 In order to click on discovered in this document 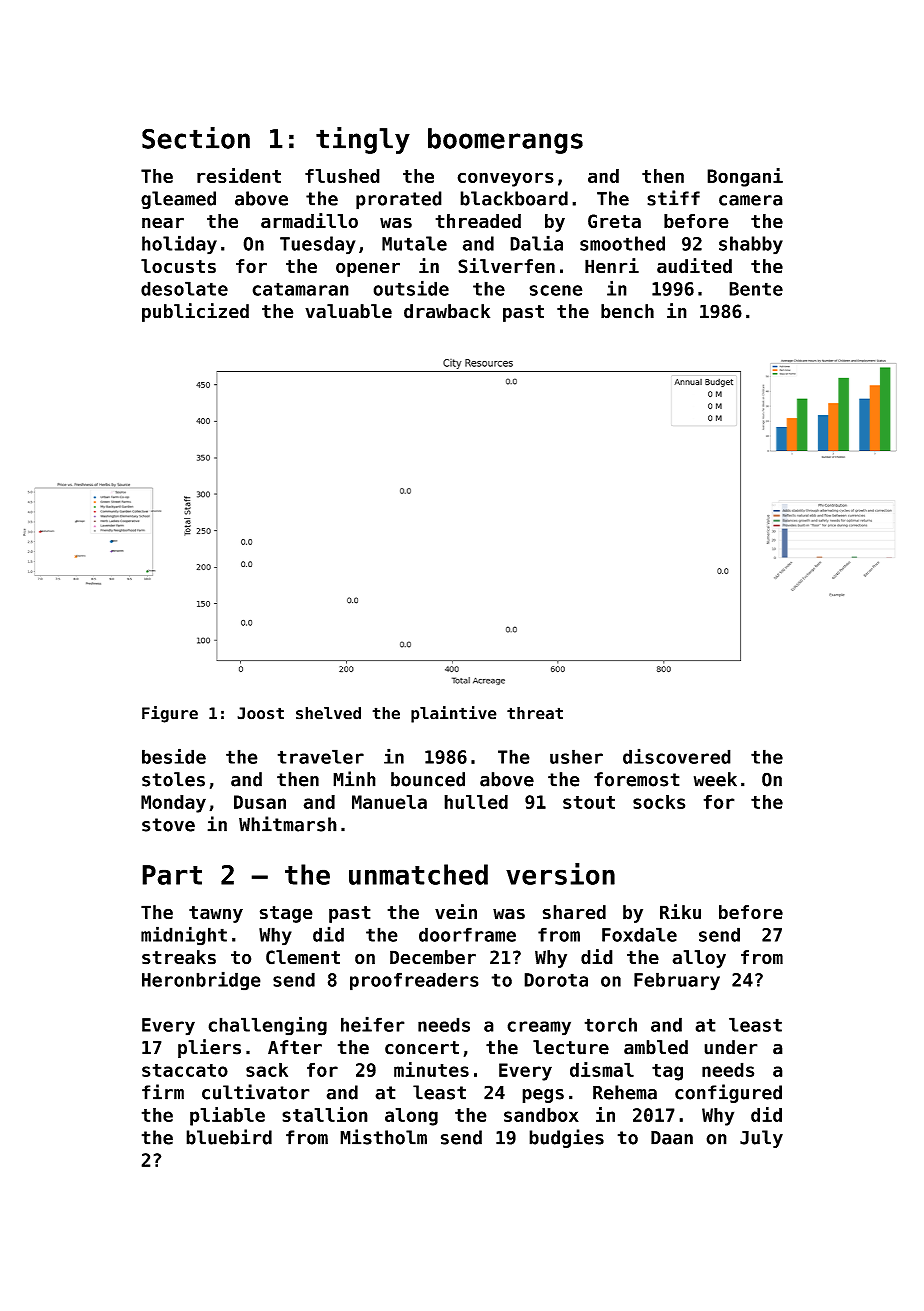, I will do `click(677, 756)`.
